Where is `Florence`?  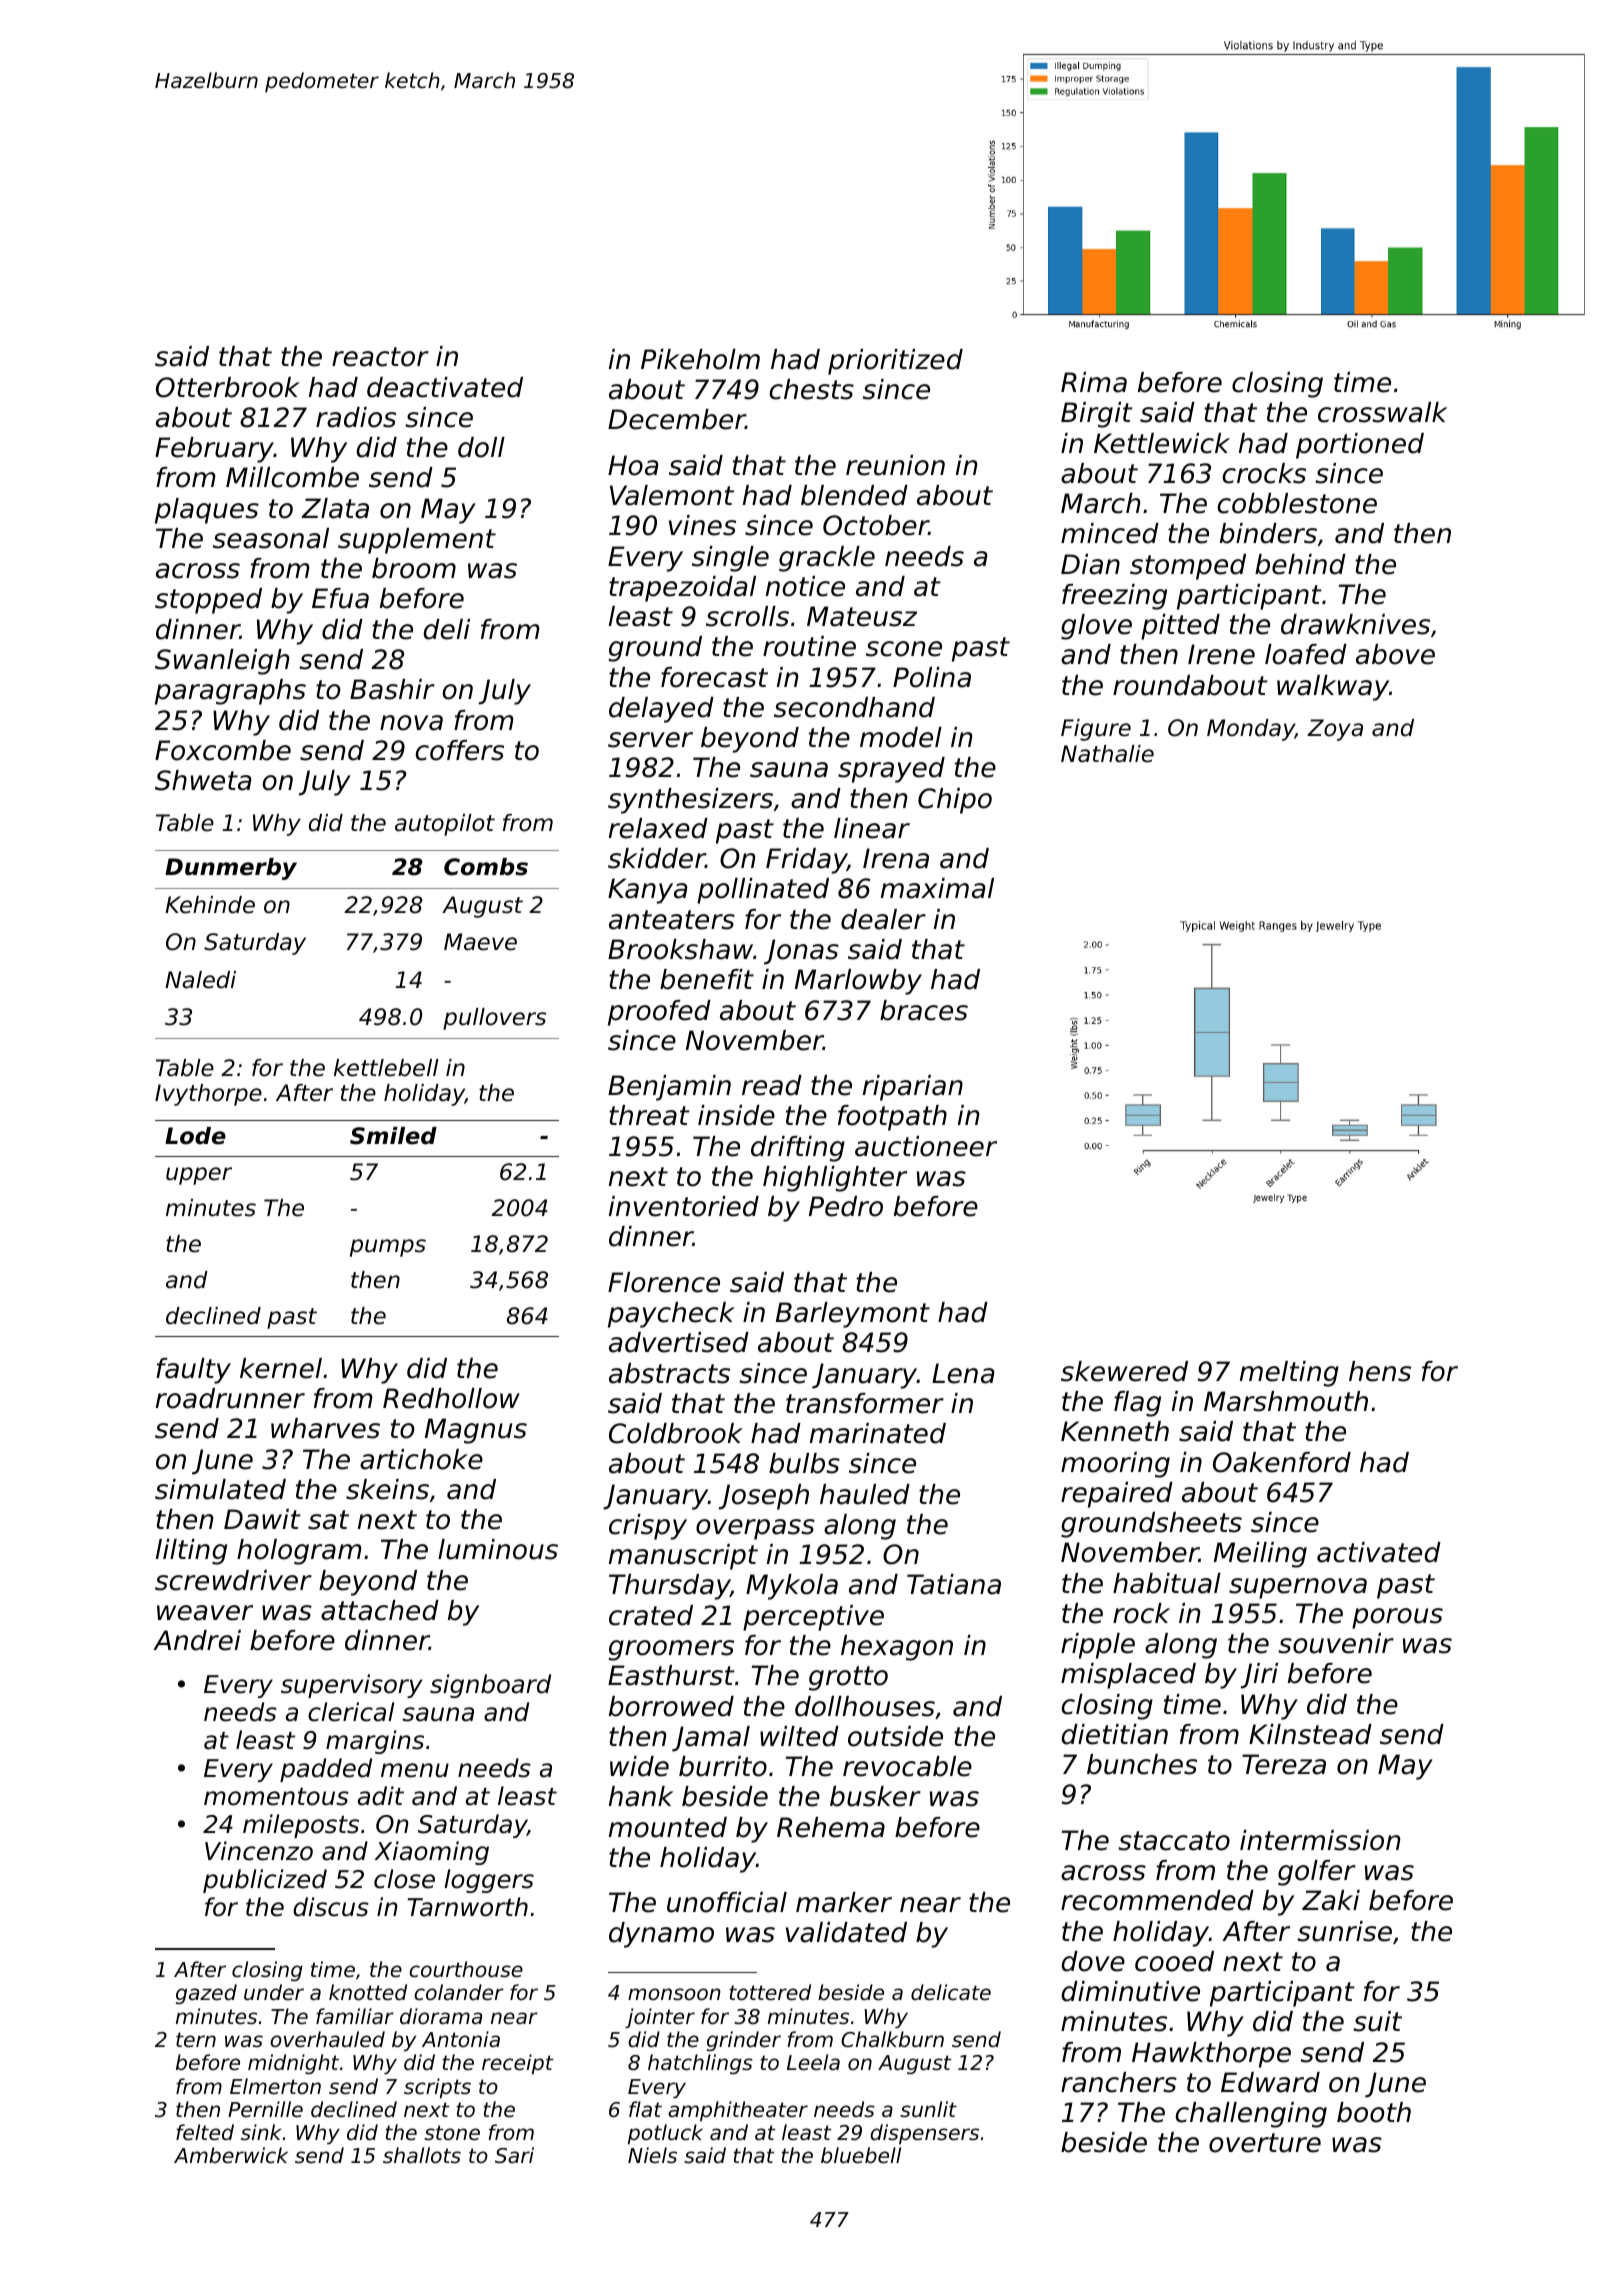
Florence is located at coordinates (664, 1282).
